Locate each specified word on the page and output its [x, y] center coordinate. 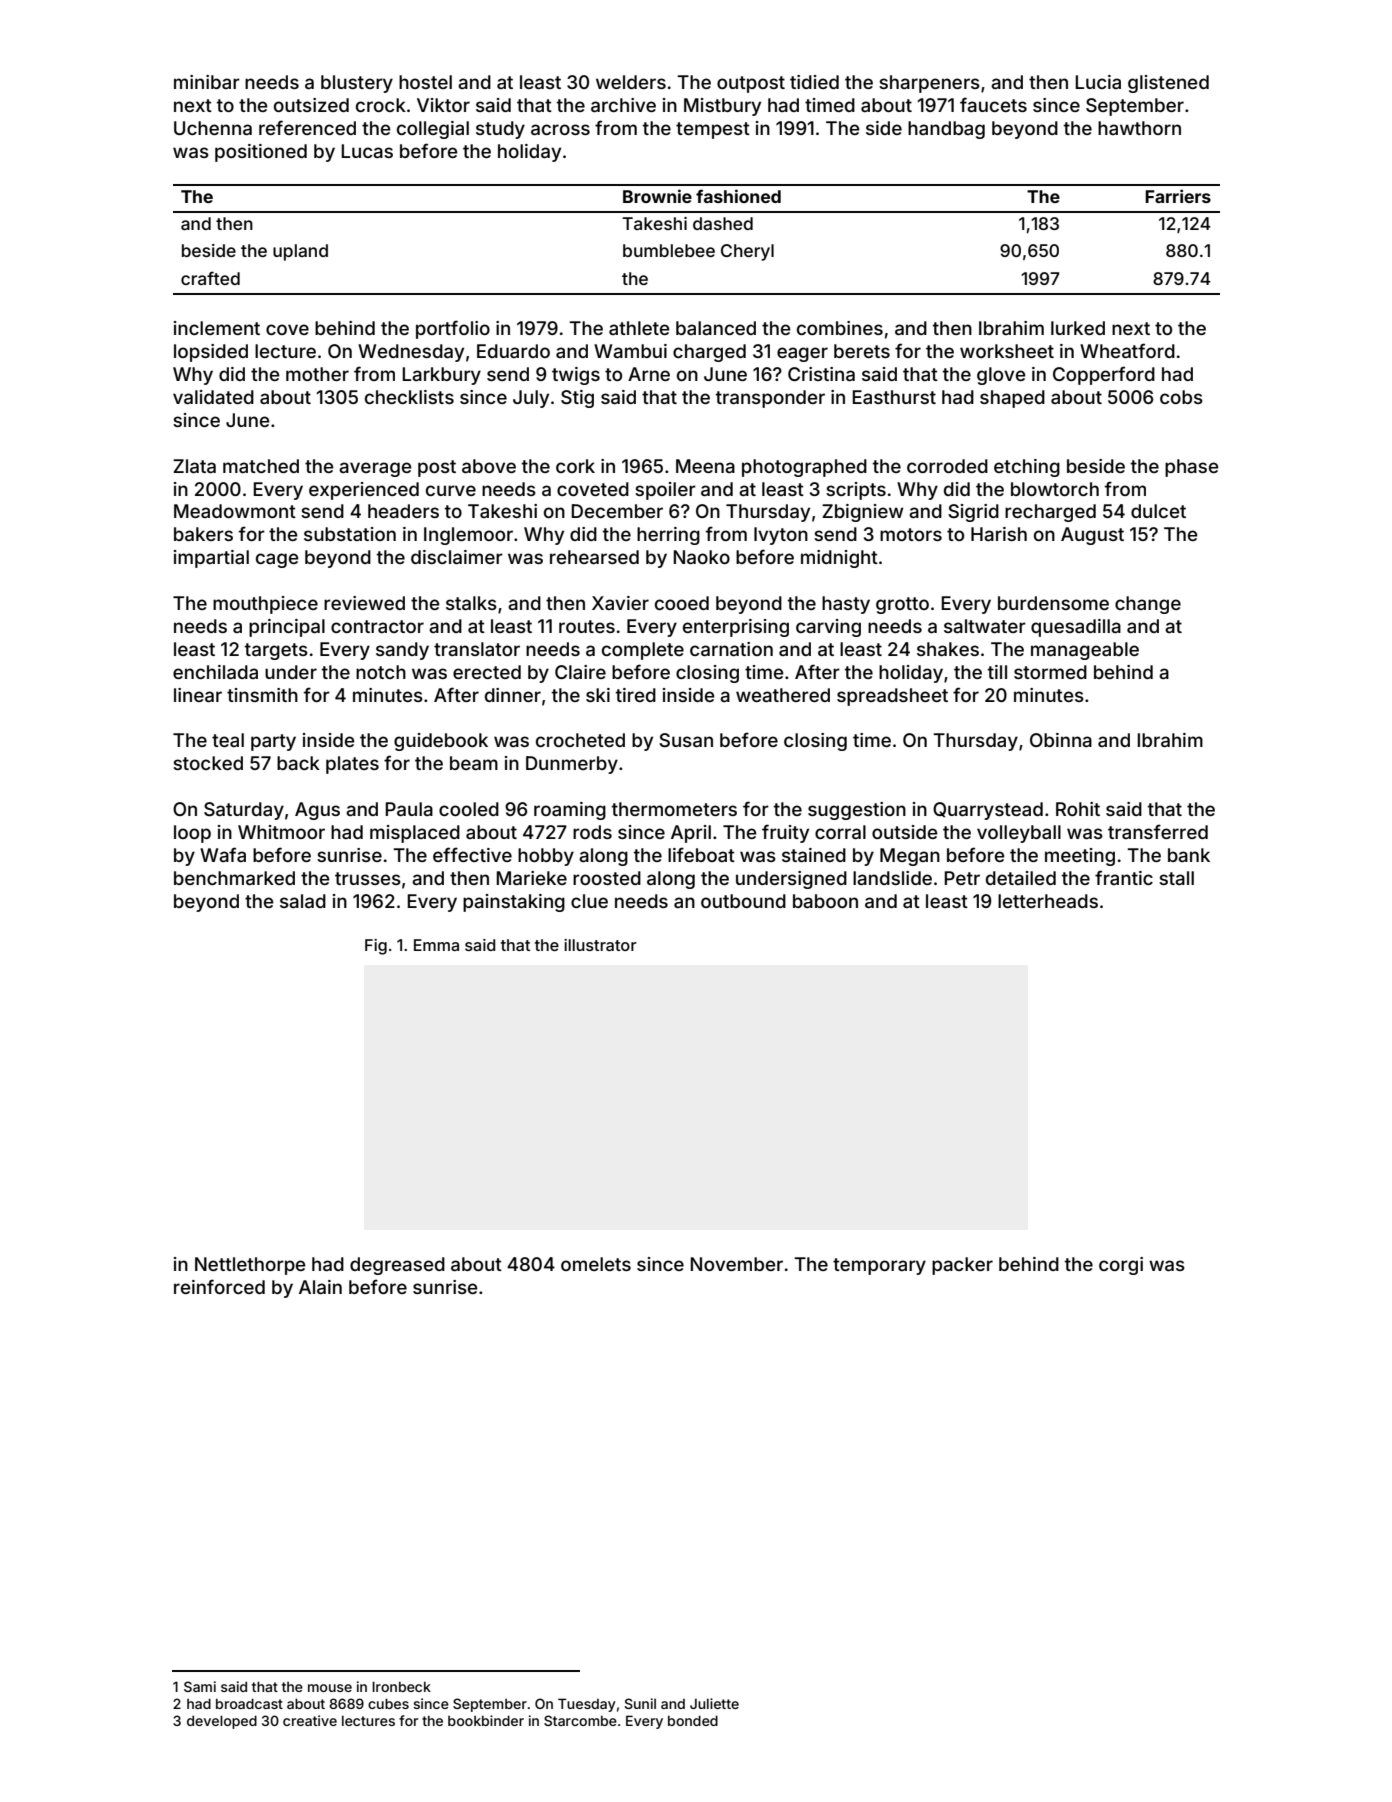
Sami [200, 1686]
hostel [425, 82]
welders [631, 82]
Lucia [1098, 82]
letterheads [1048, 901]
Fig [376, 947]
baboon [825, 901]
